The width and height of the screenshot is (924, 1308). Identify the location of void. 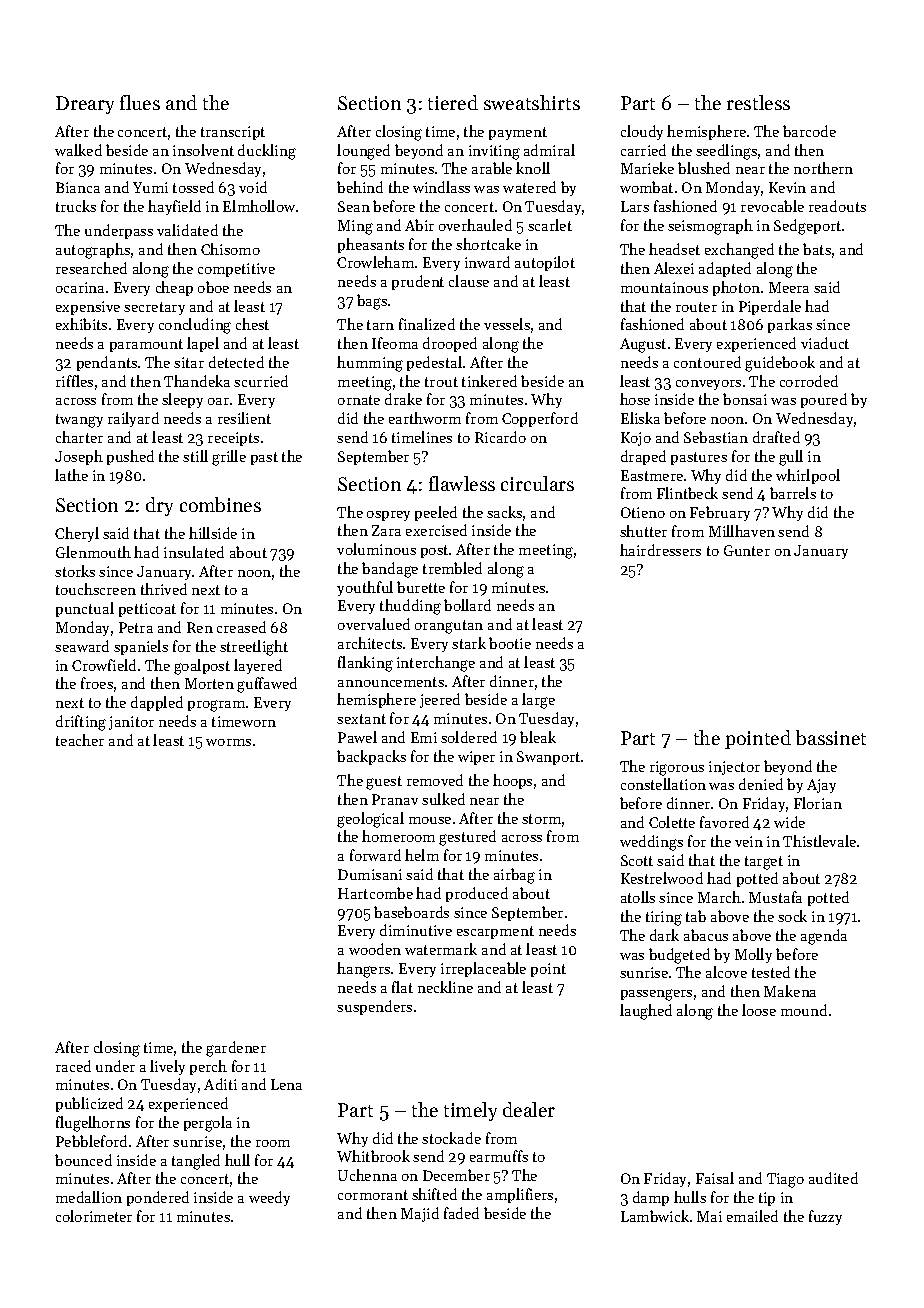
(253, 187).
